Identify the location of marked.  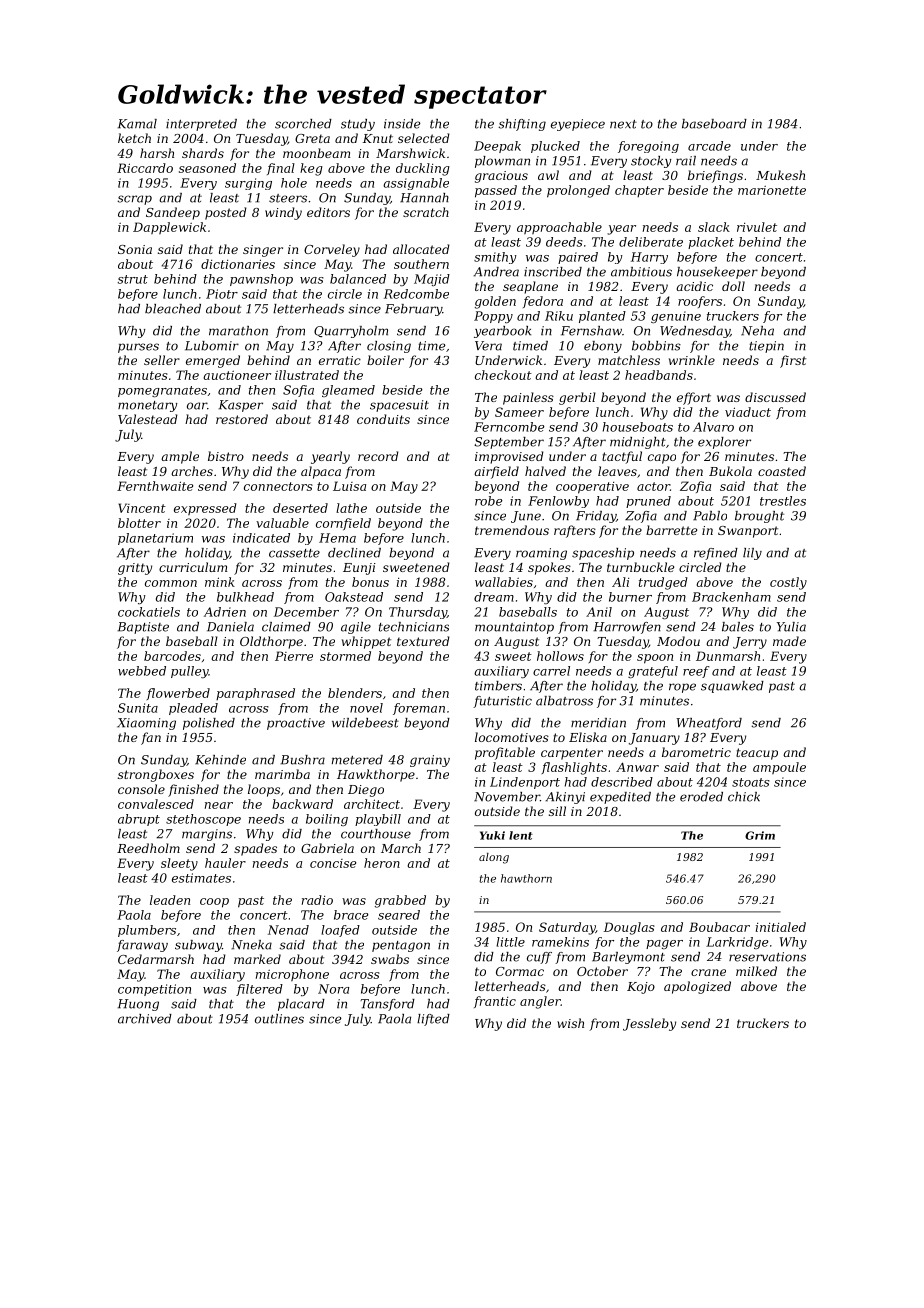
(257, 959).
